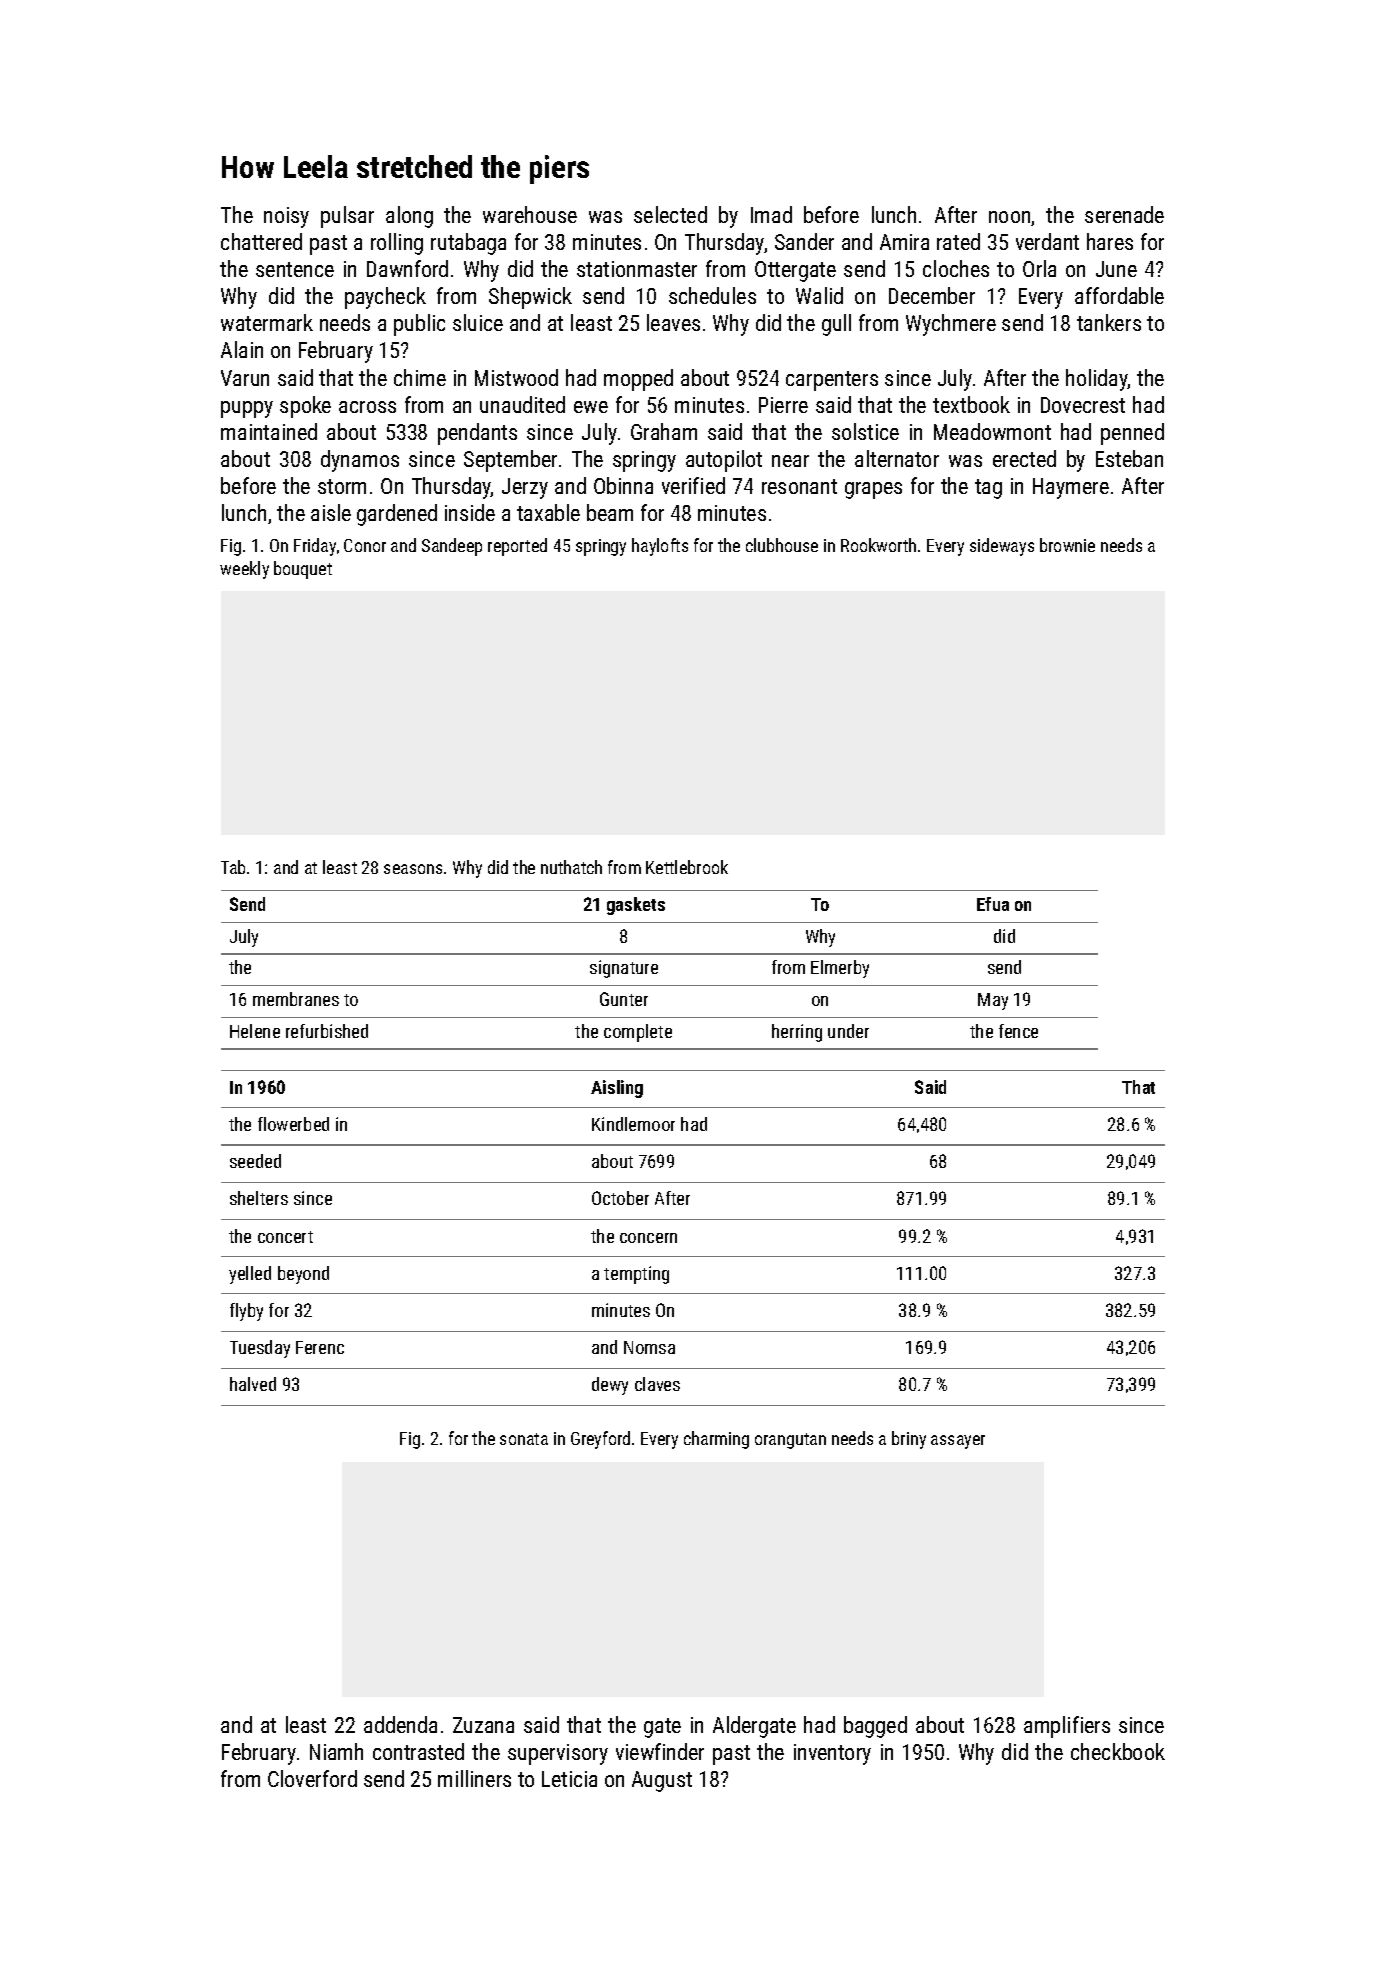  Describe the element at coordinates (1118, 1751) in the image. I see `checkbook` at that location.
